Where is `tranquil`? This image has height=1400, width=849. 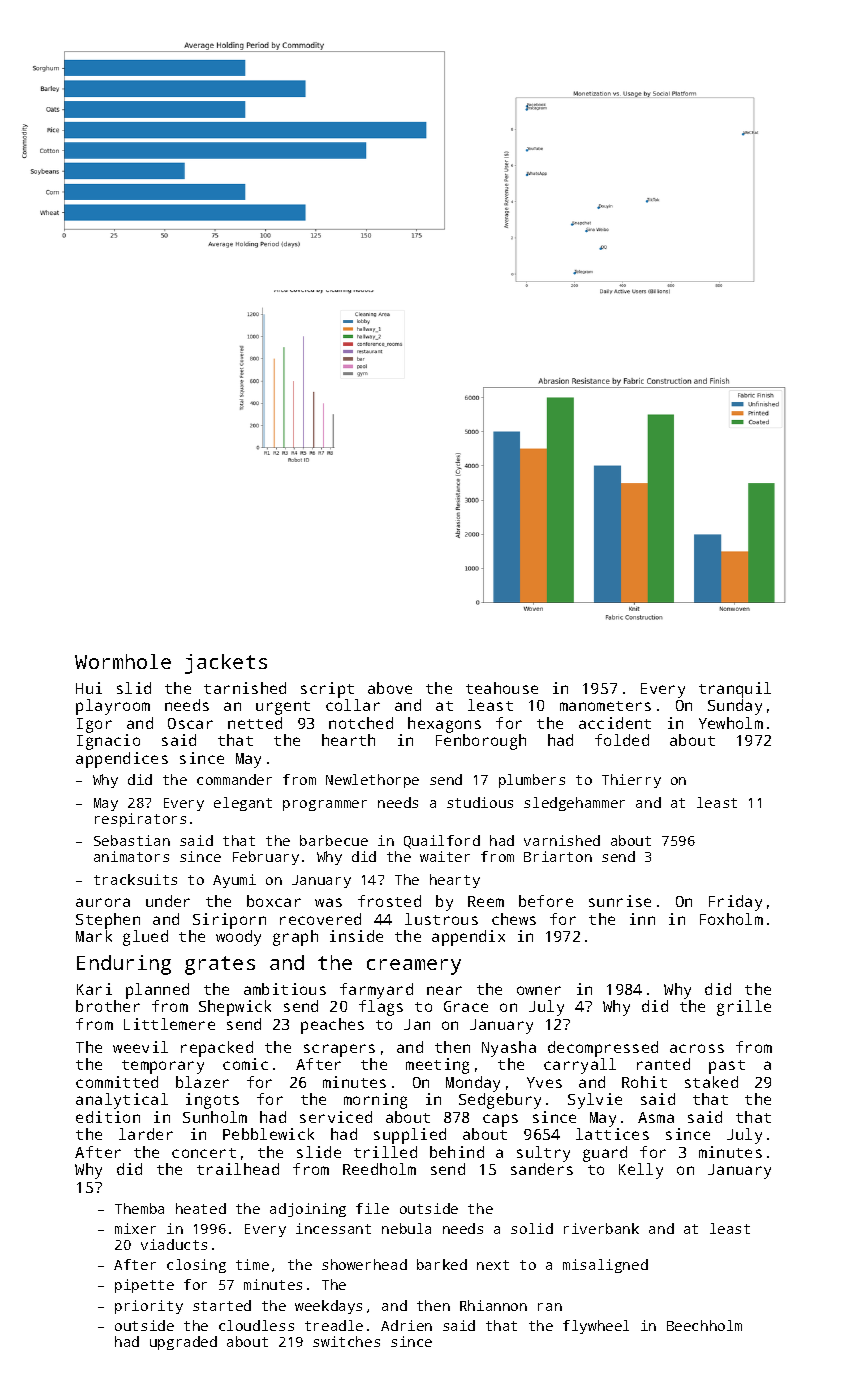
tranquil is located at coordinates (735, 690).
